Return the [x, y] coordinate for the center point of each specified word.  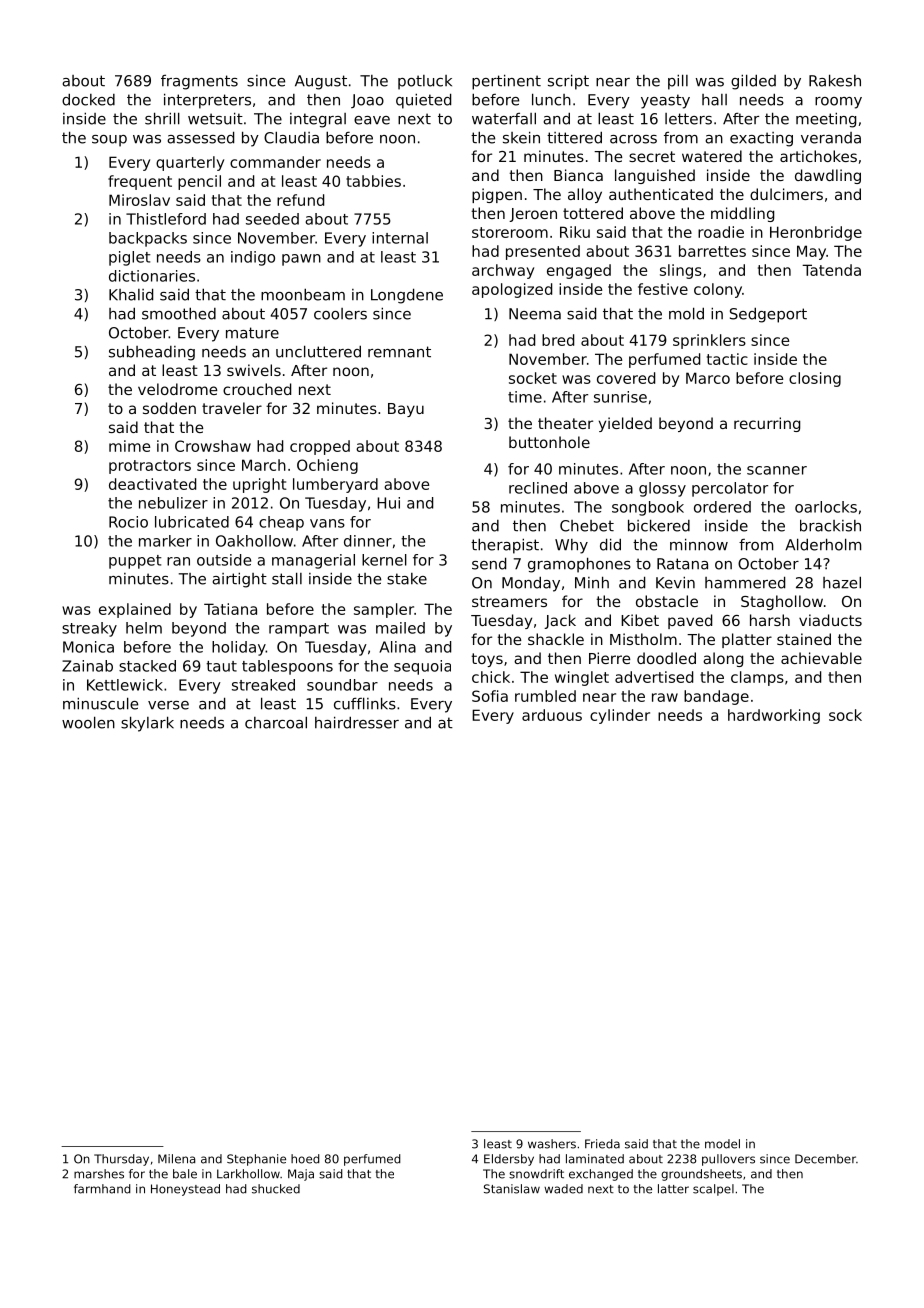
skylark [147, 724]
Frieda [602, 1144]
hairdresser [357, 722]
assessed [200, 137]
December [825, 1159]
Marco [708, 378]
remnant [399, 352]
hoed [305, 1159]
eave [372, 120]
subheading [152, 353]
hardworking [774, 716]
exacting [761, 139]
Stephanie [256, 1160]
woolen [88, 722]
